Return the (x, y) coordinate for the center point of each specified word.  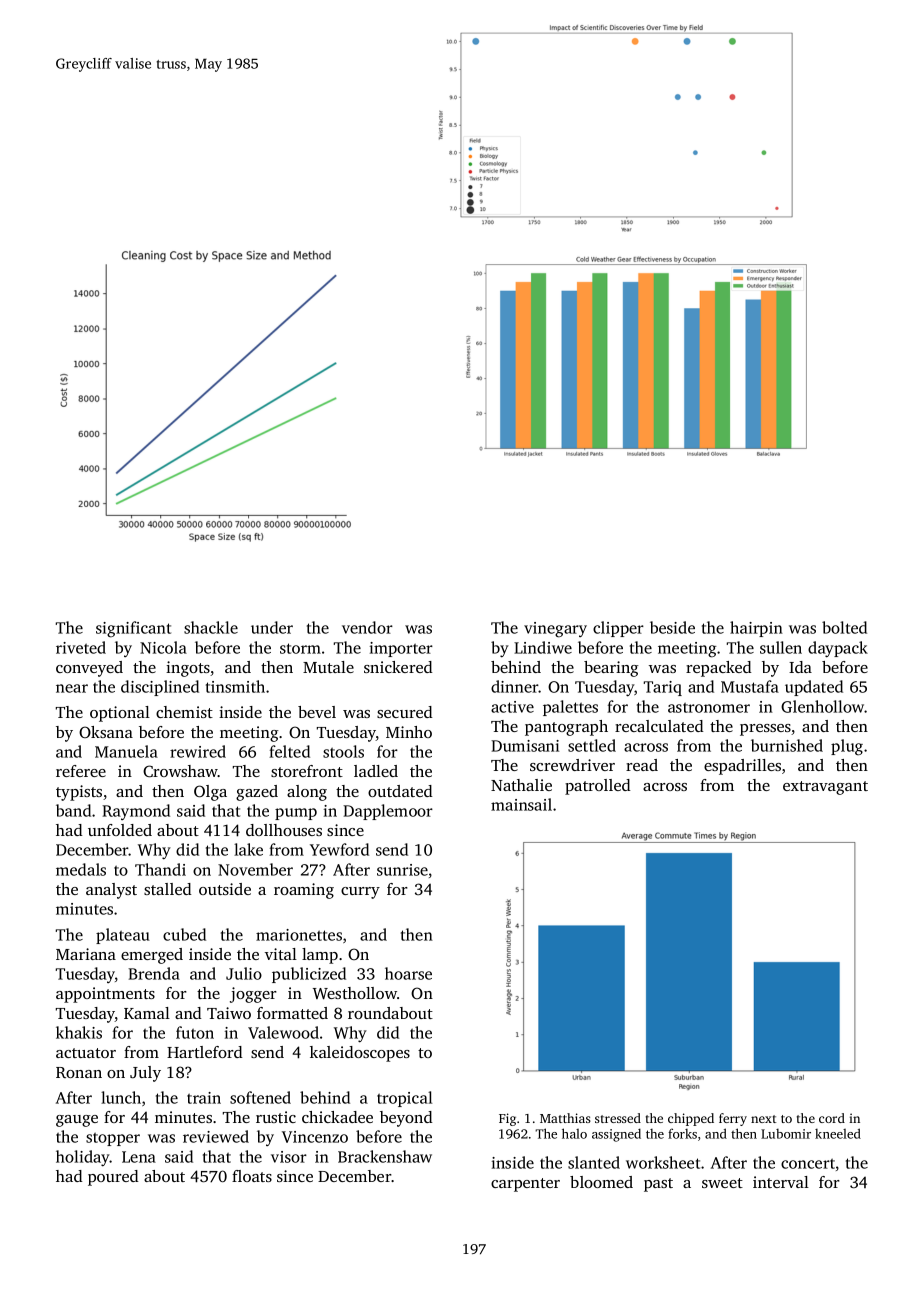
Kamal (147, 1013)
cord (832, 1118)
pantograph (566, 728)
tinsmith (235, 686)
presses (765, 730)
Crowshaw (180, 771)
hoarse (408, 973)
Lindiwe (543, 647)
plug (847, 747)
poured (113, 1178)
